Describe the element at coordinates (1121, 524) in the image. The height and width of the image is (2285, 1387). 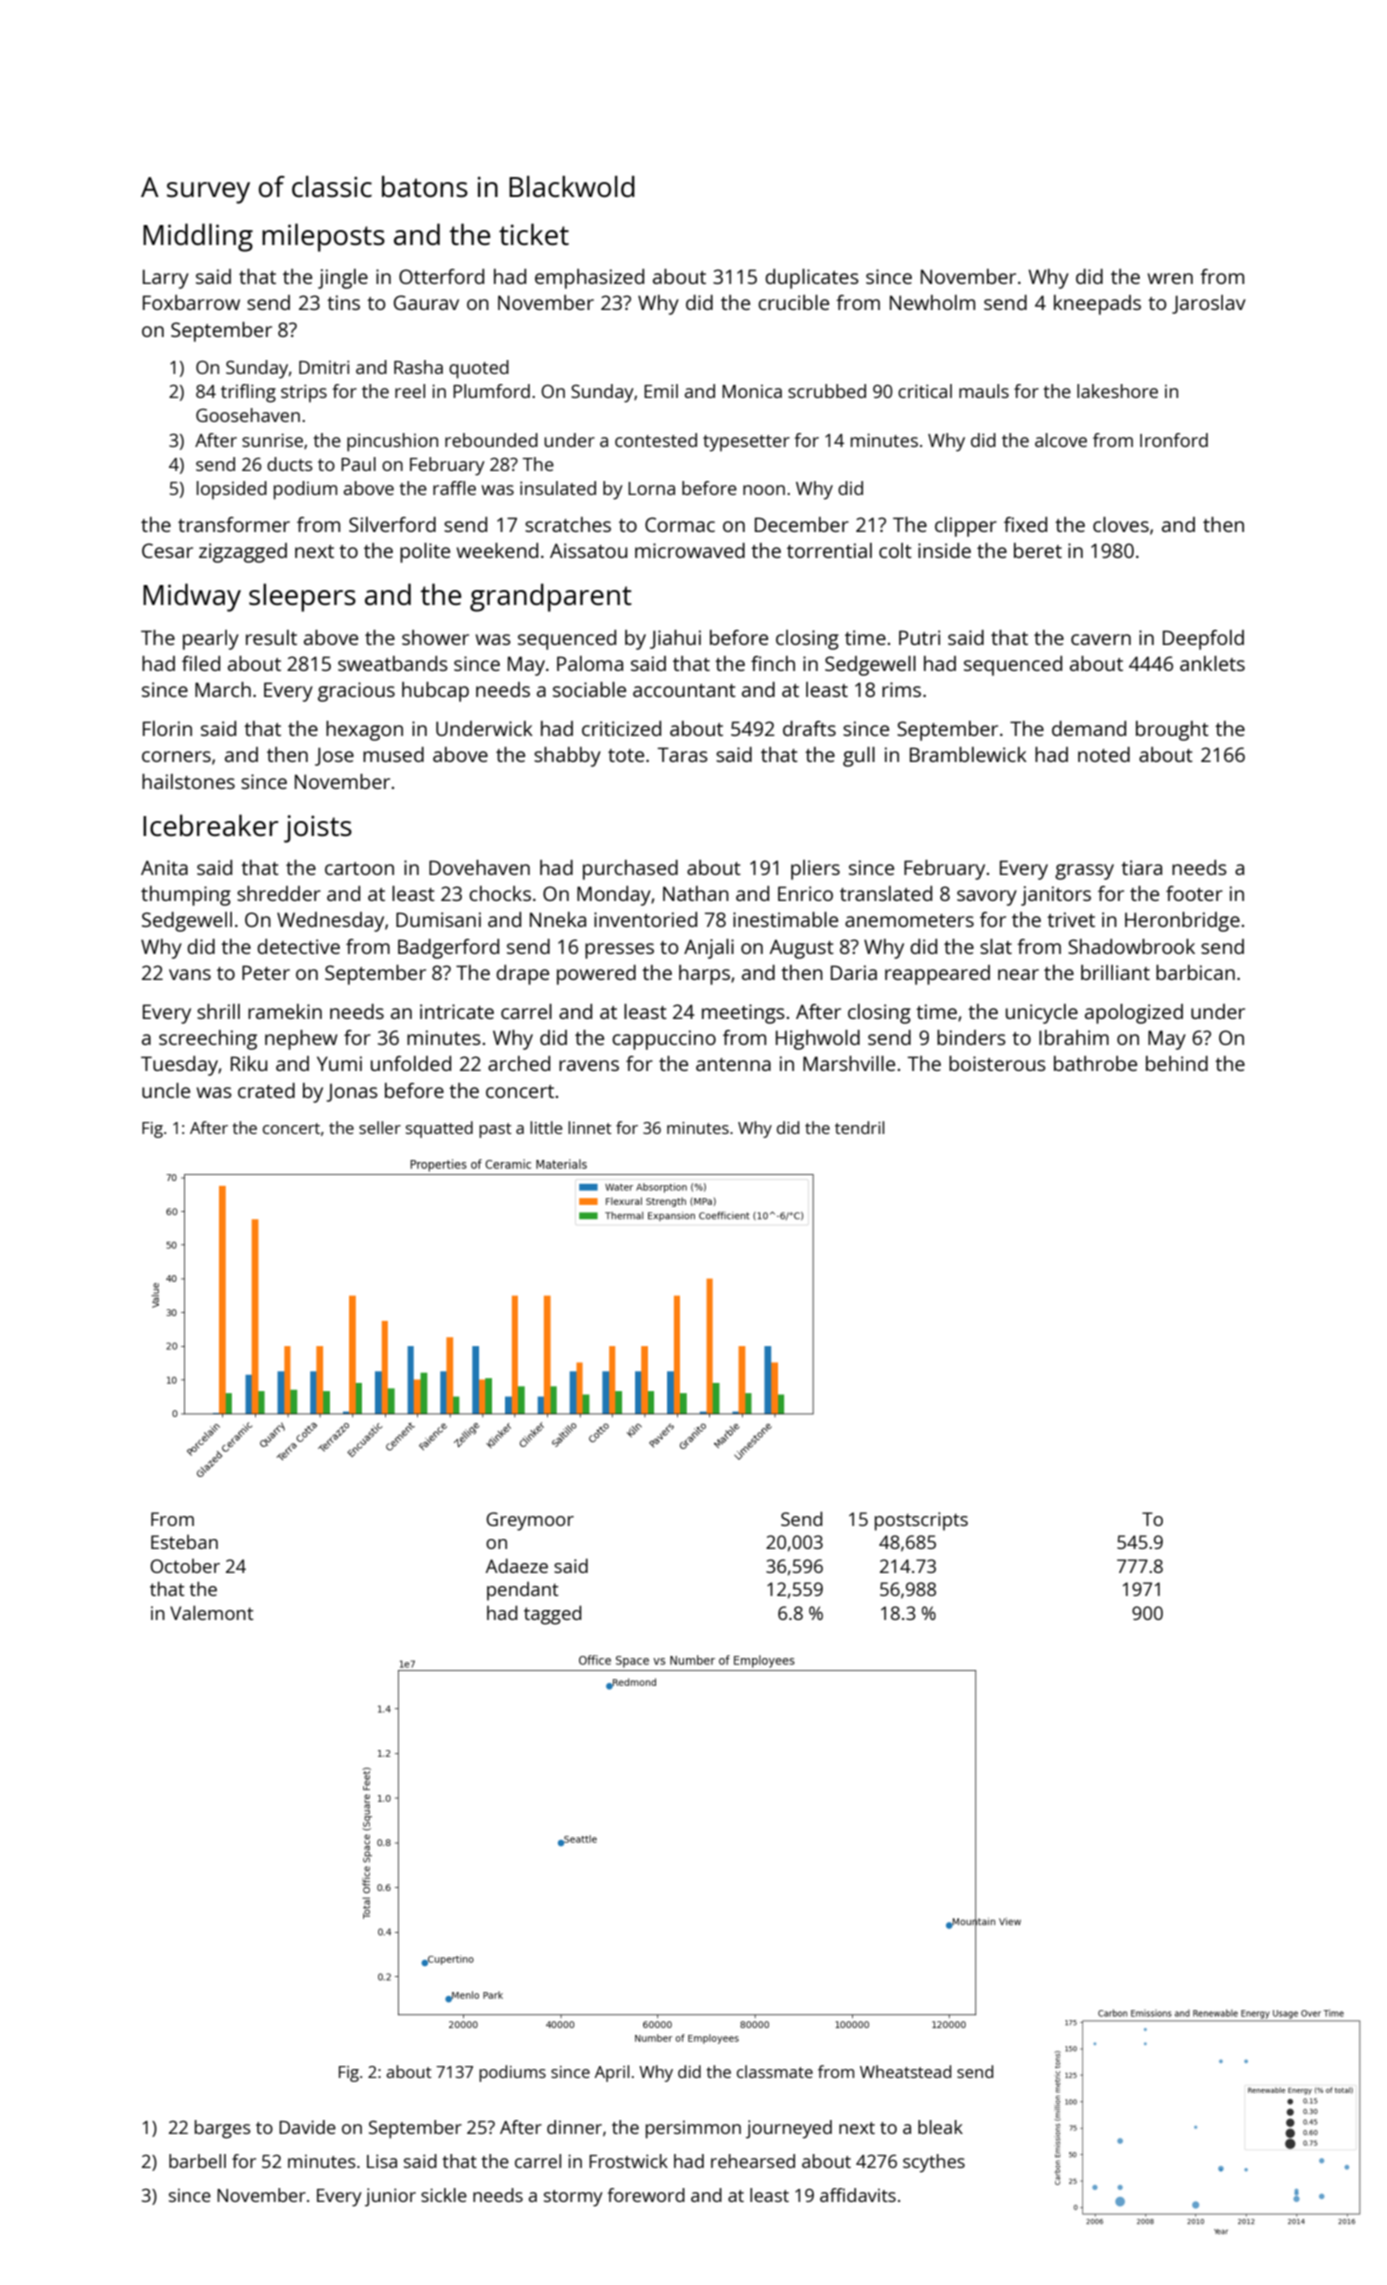
I see `cloves` at that location.
